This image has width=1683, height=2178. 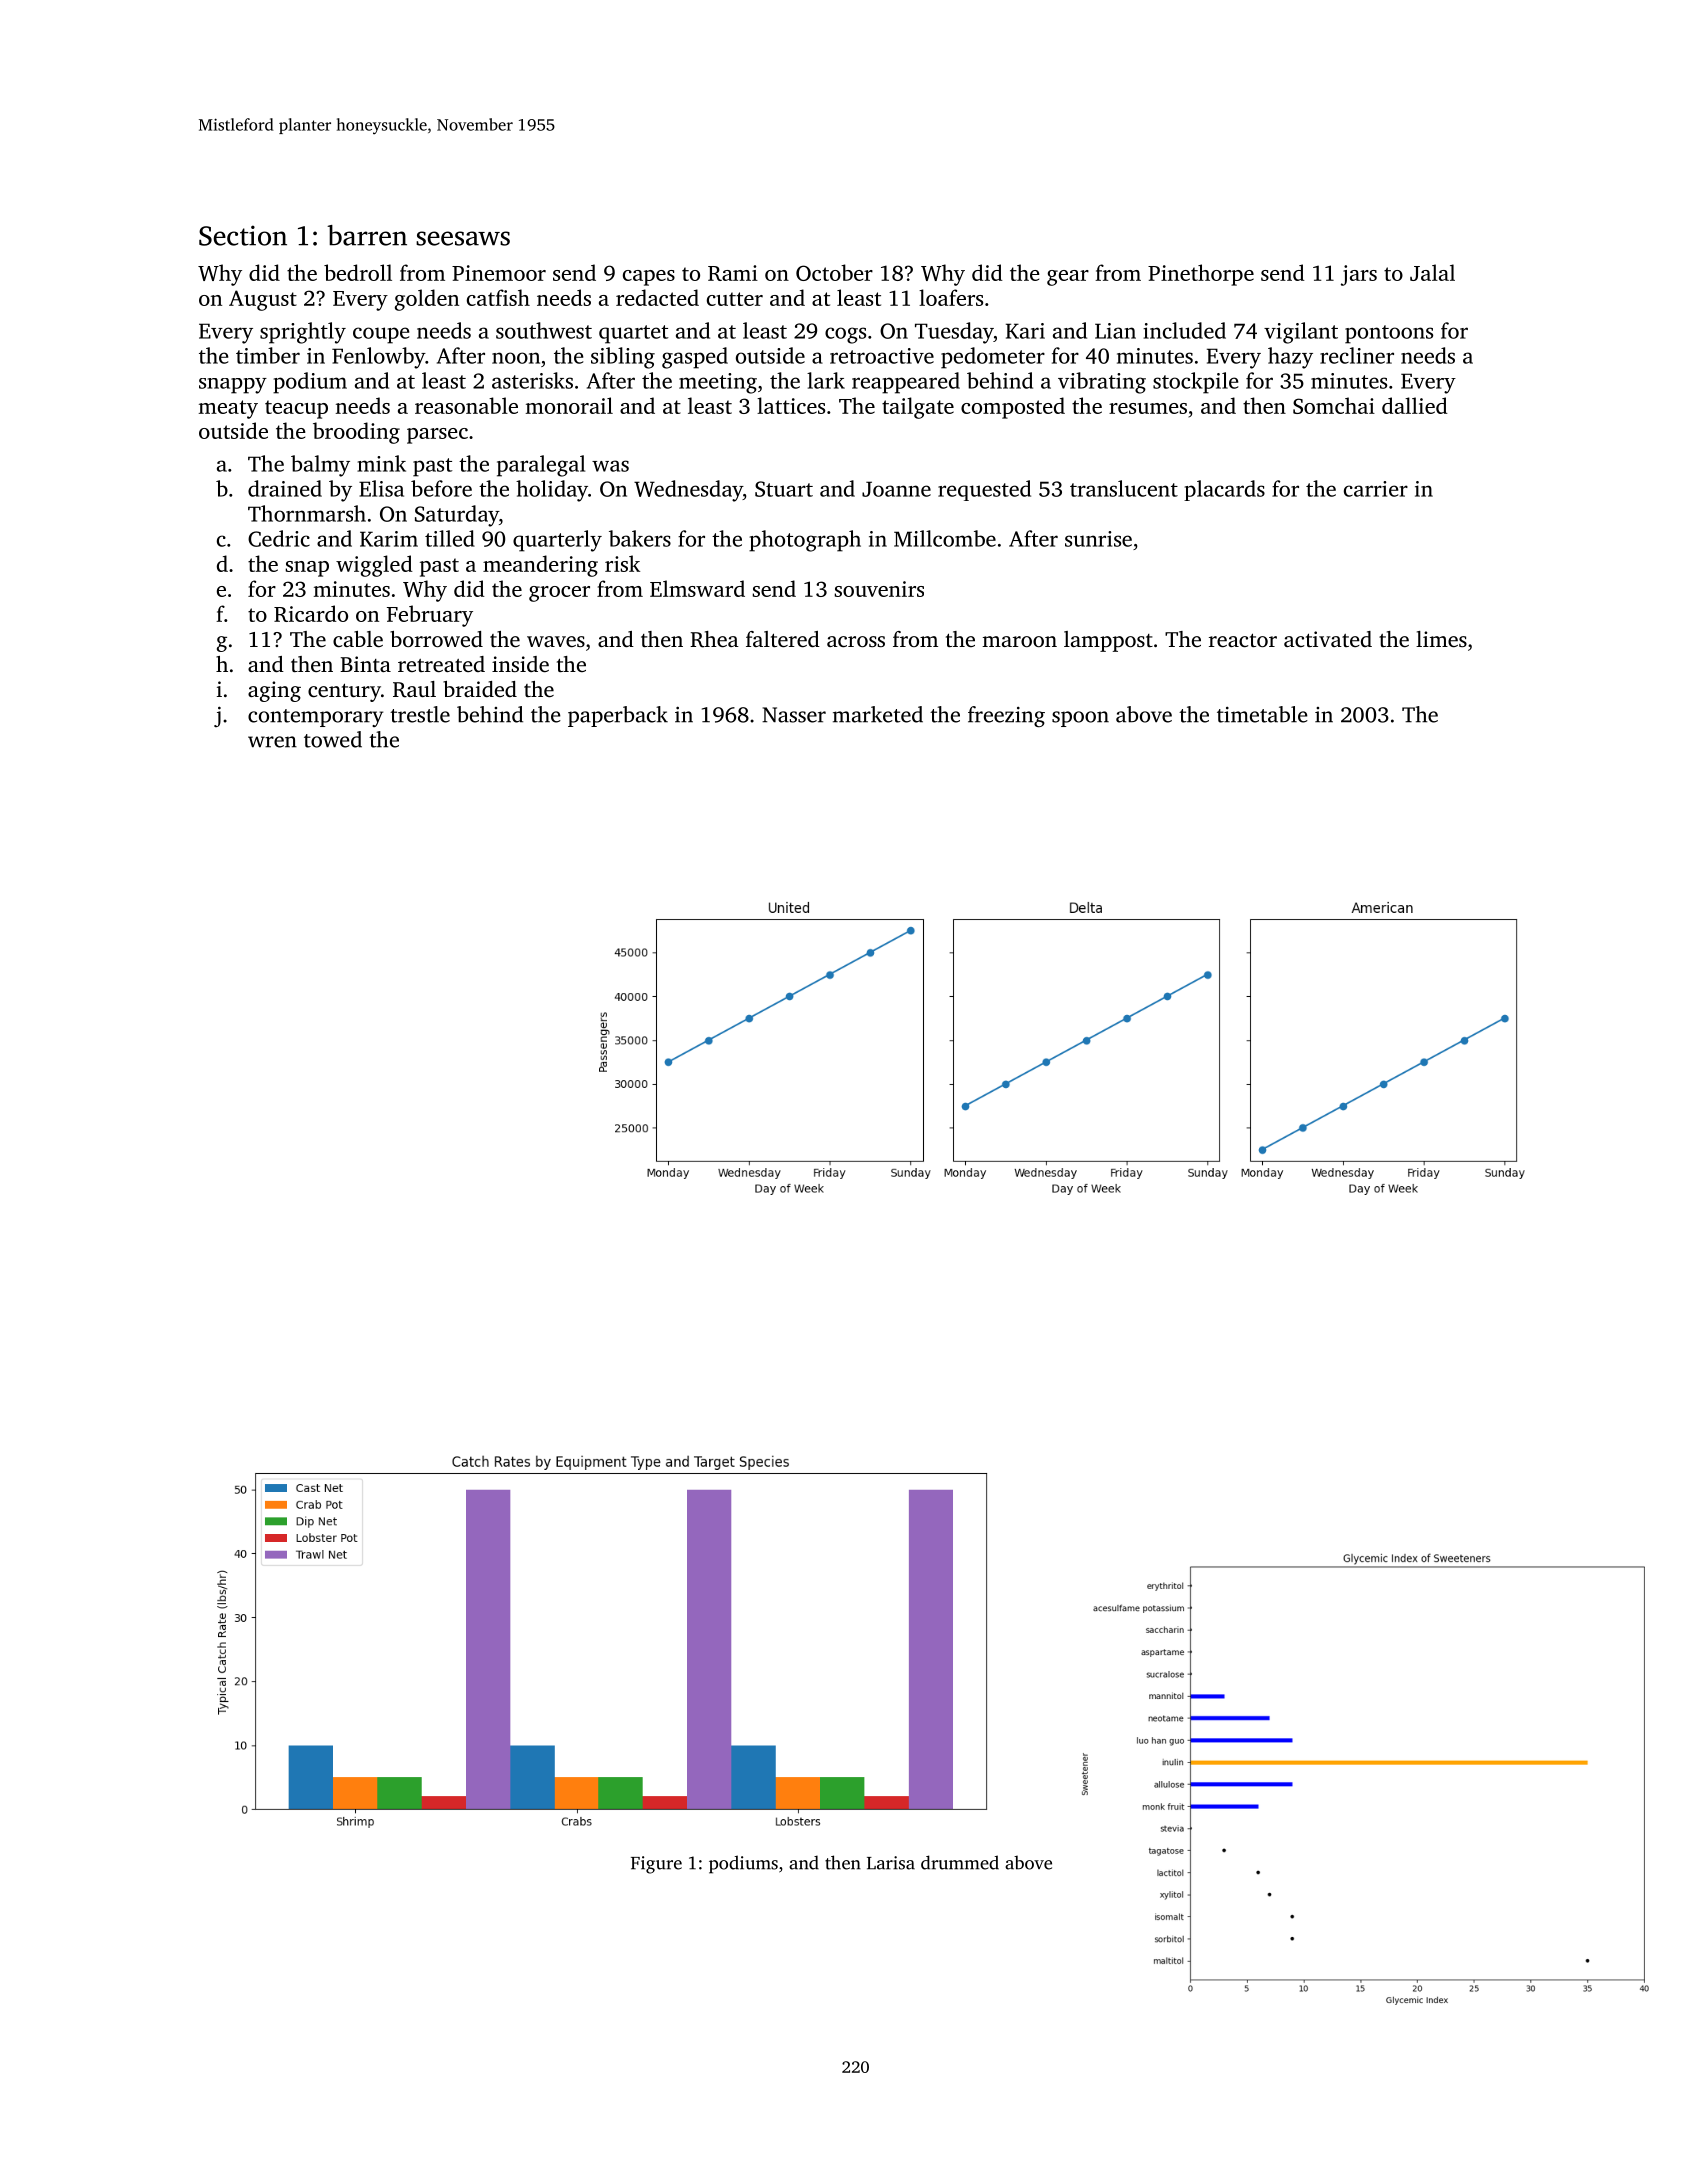 What do you see at coordinates (891, 1863) in the image?
I see `Larisa` at bounding box center [891, 1863].
